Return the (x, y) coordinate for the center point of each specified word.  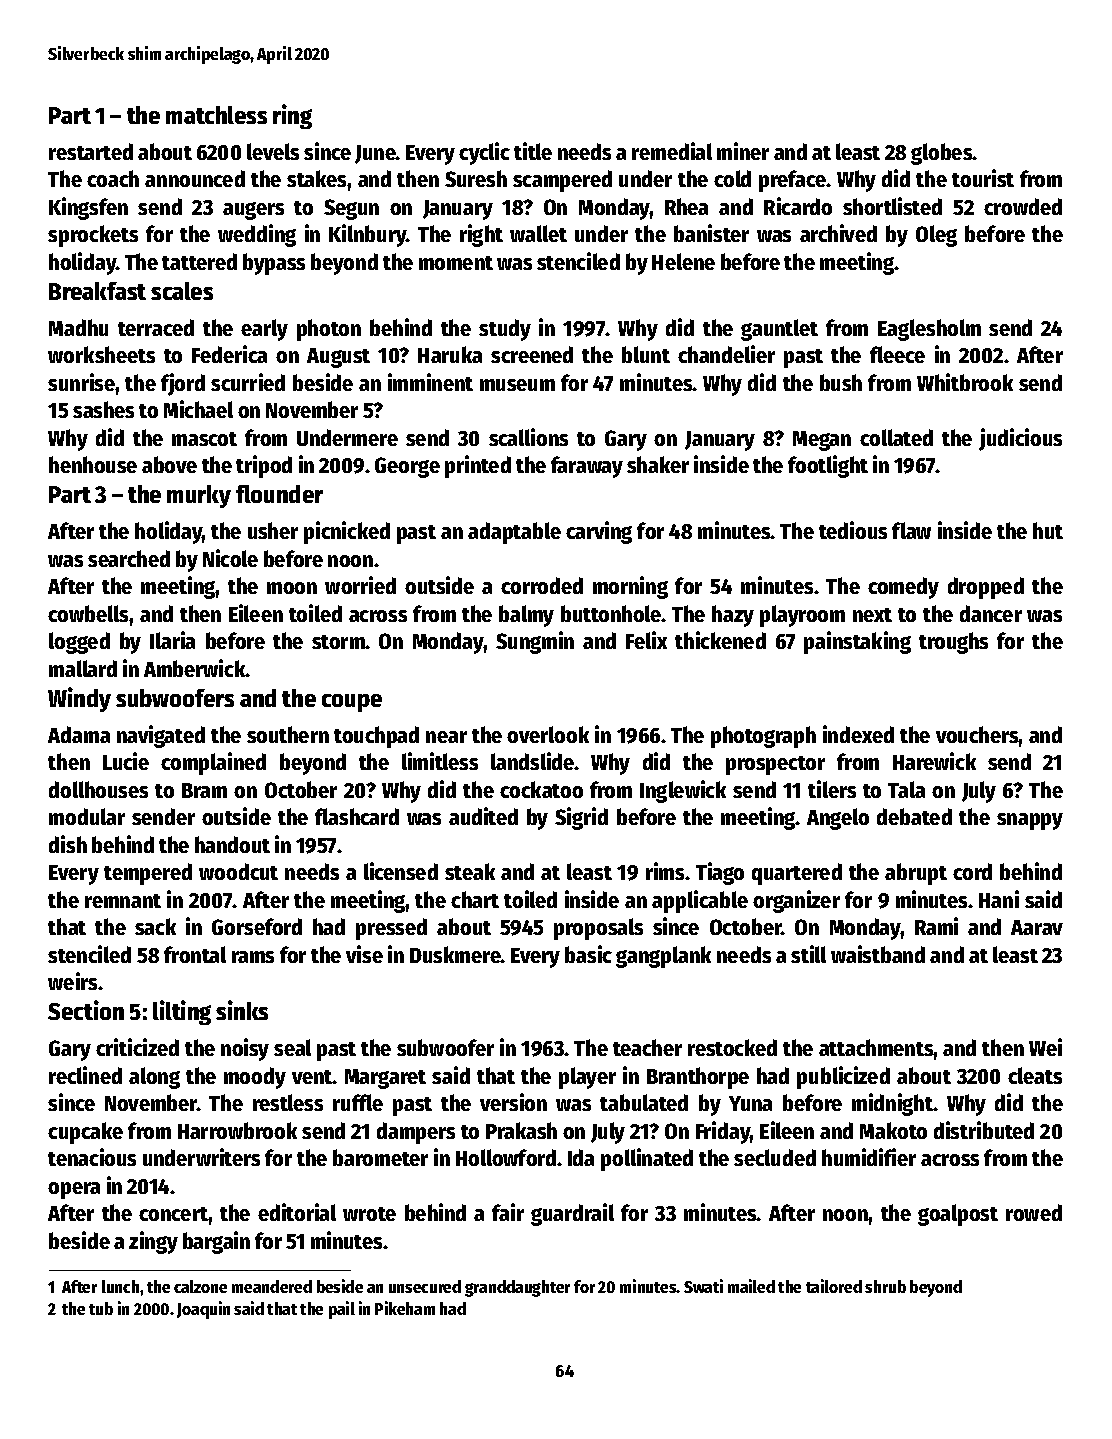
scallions (528, 437)
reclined (85, 1075)
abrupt (916, 874)
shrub (885, 1286)
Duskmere (455, 954)
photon (329, 330)
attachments (876, 1047)
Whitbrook (965, 382)
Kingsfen (88, 208)
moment (456, 263)
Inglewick (683, 791)
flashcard (357, 816)
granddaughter (517, 1288)
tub (101, 1308)
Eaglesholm (929, 330)
